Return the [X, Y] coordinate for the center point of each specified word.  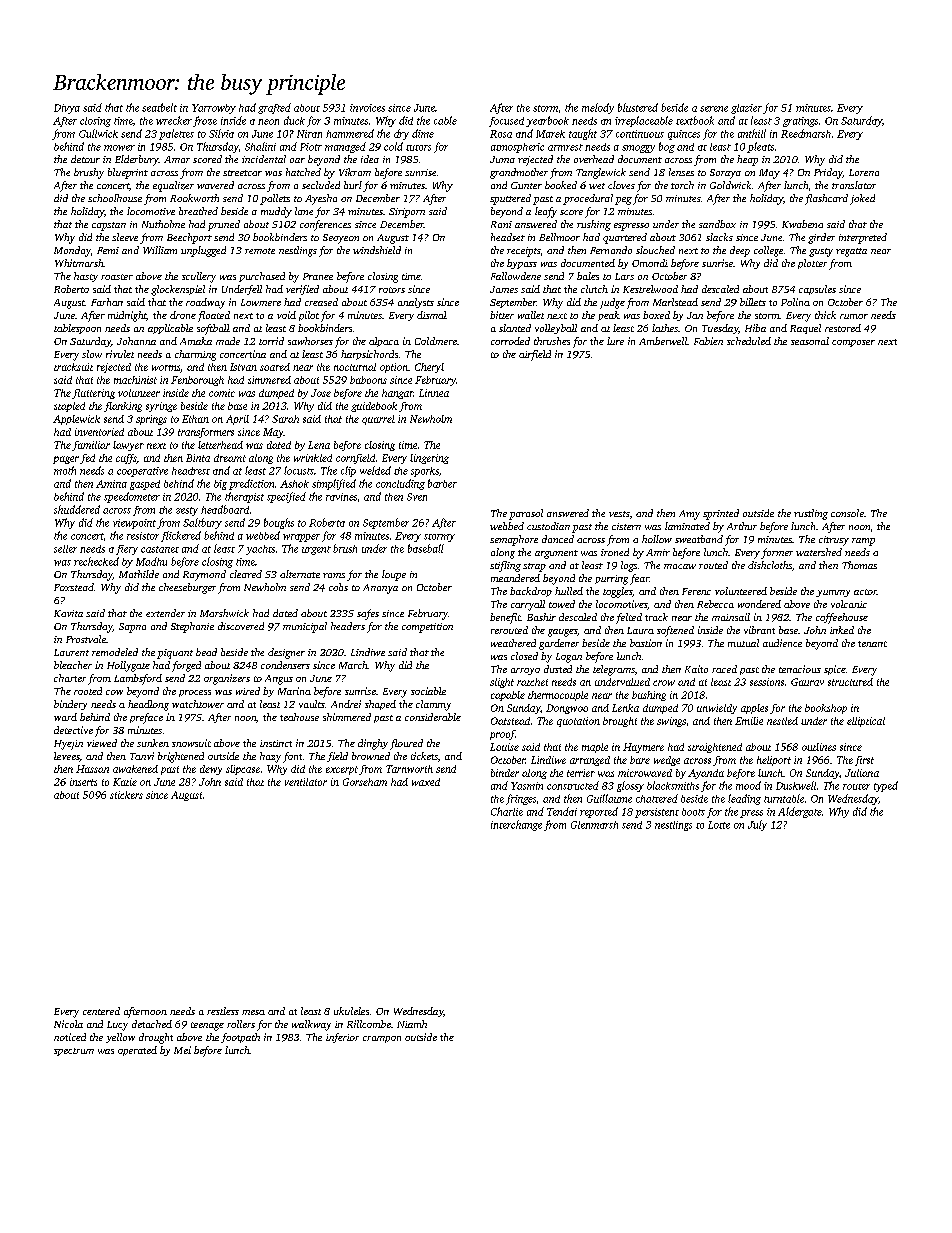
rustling [811, 514]
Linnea [434, 393]
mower [119, 148]
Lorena [864, 172]
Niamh [412, 1024]
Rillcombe [369, 1024]
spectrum [74, 1052]
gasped [145, 485]
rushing [594, 225]
